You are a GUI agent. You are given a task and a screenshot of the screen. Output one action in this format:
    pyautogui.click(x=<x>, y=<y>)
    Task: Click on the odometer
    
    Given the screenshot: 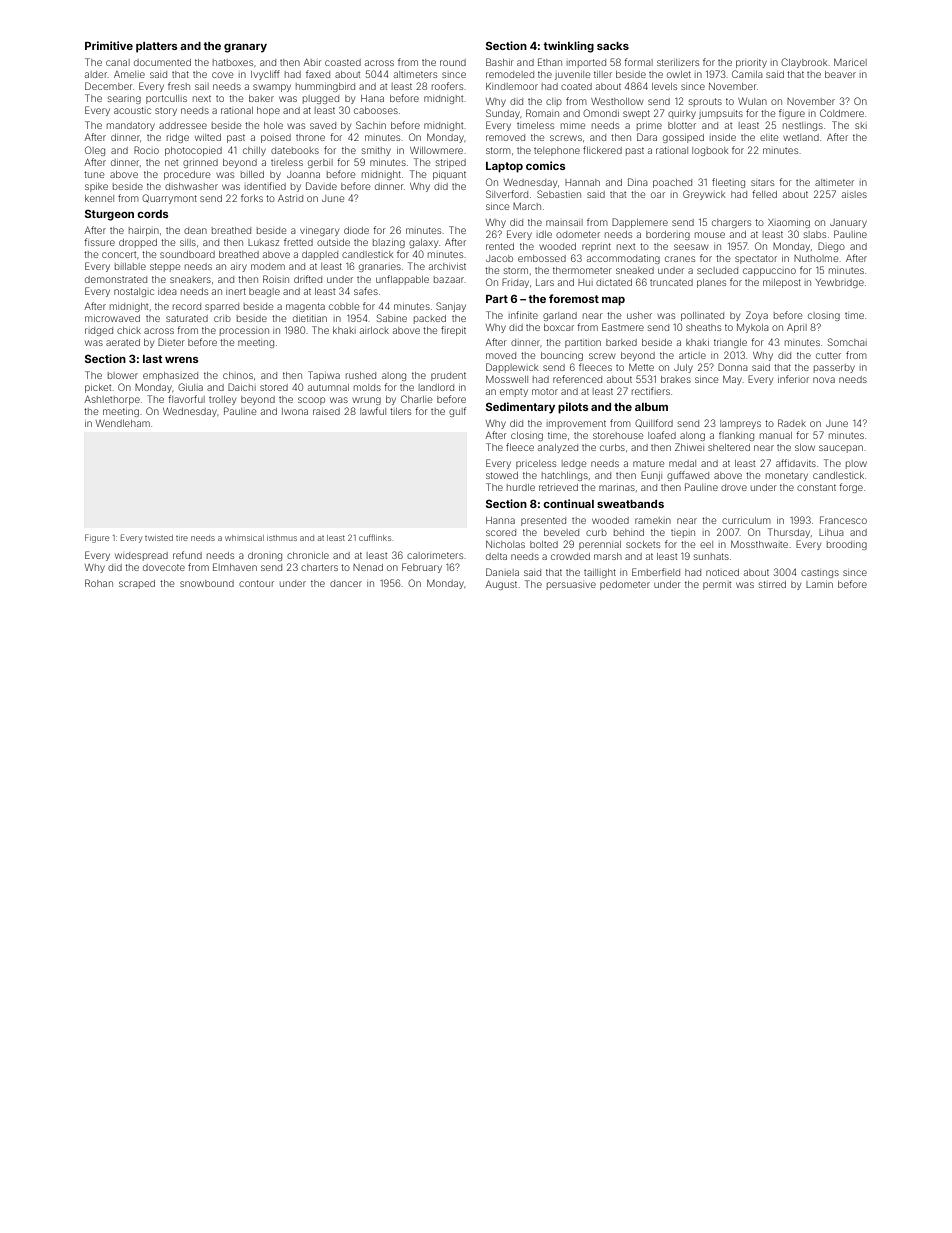 What is the action you would take?
    pyautogui.click(x=578, y=234)
